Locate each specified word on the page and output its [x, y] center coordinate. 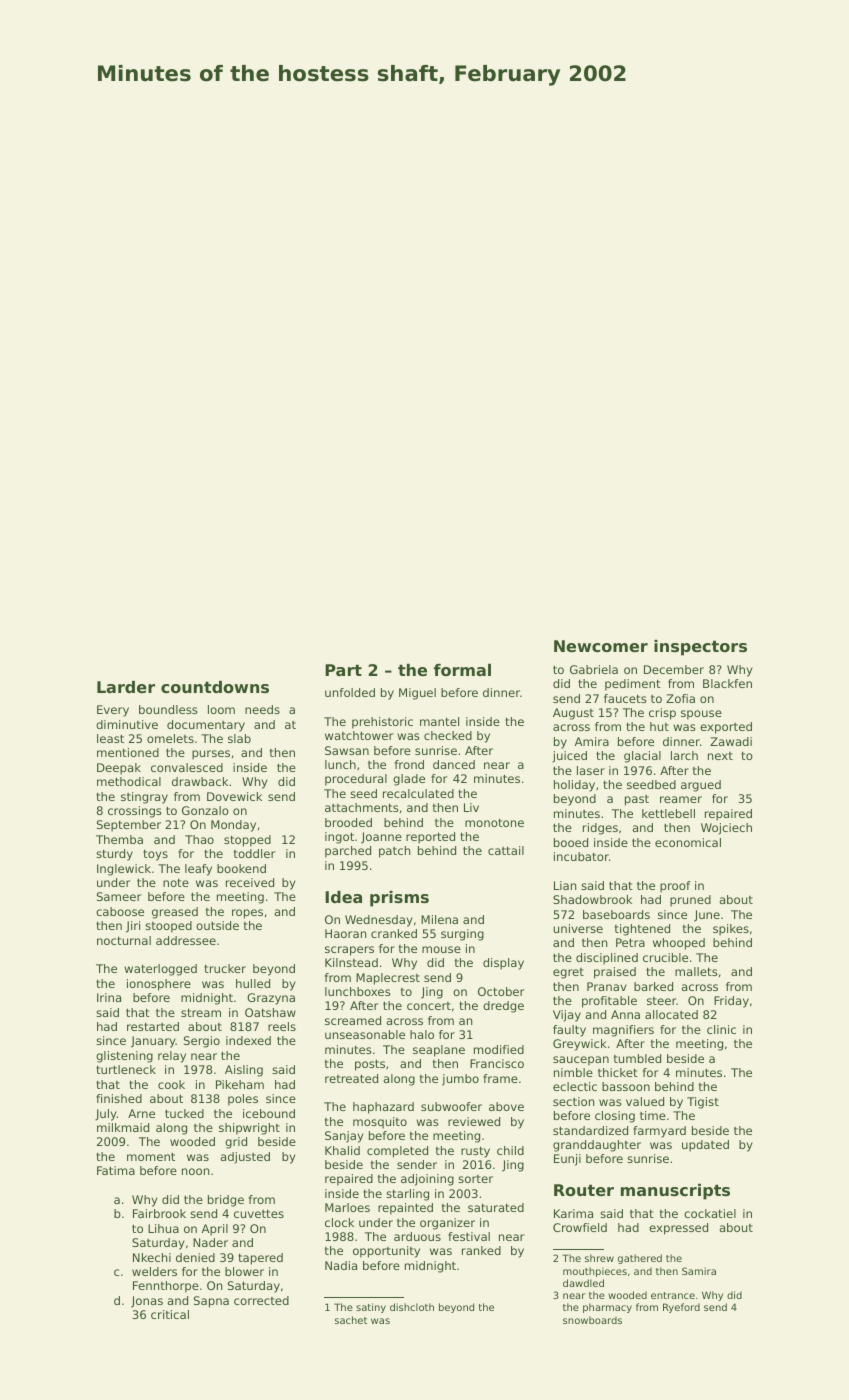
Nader [210, 1242]
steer [662, 1001]
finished [119, 1098]
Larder [126, 687]
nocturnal [124, 940]
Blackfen [727, 683]
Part [343, 670]
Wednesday [378, 921]
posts [370, 1065]
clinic [721, 1029]
